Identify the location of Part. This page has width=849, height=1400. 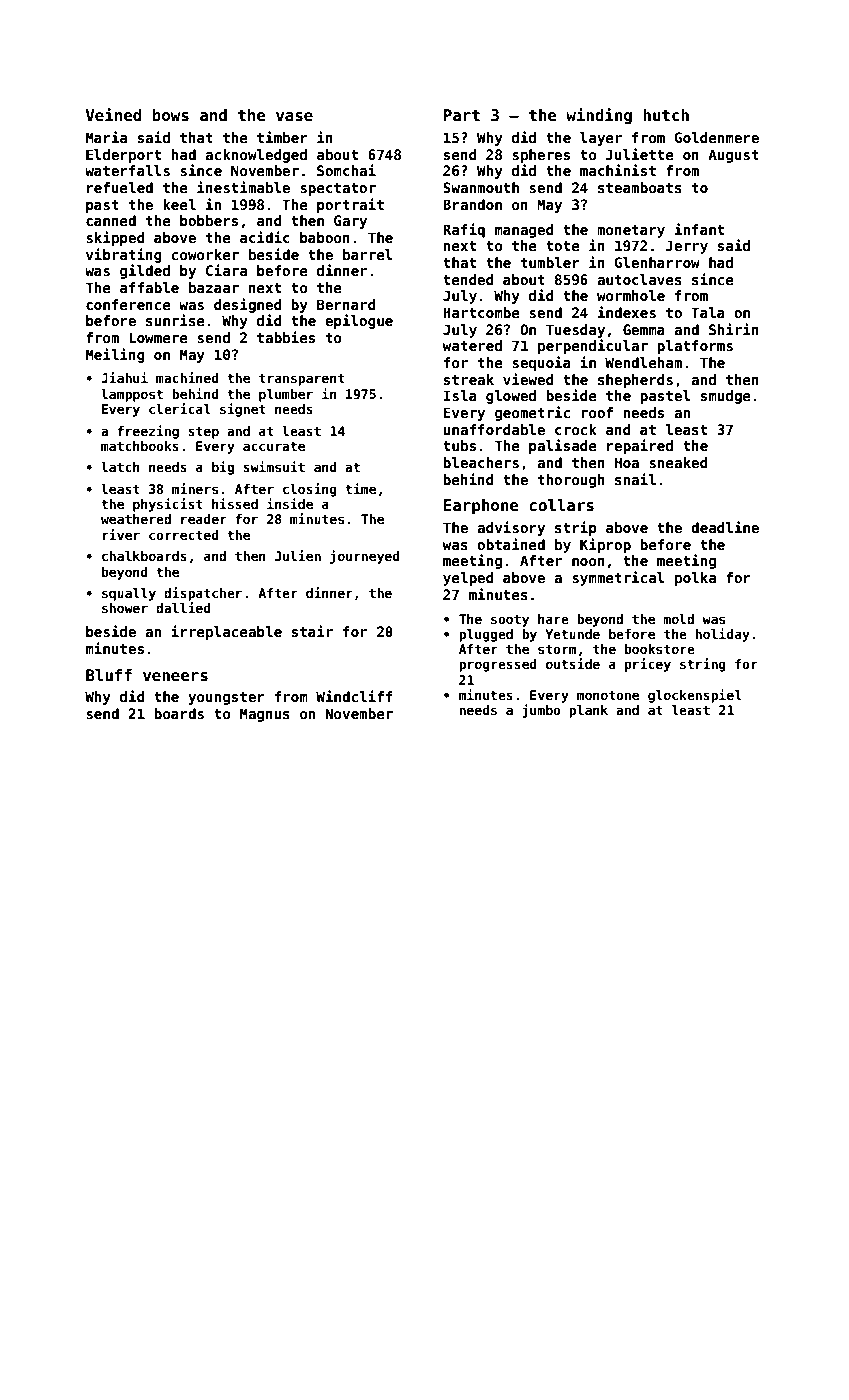
(462, 115).
